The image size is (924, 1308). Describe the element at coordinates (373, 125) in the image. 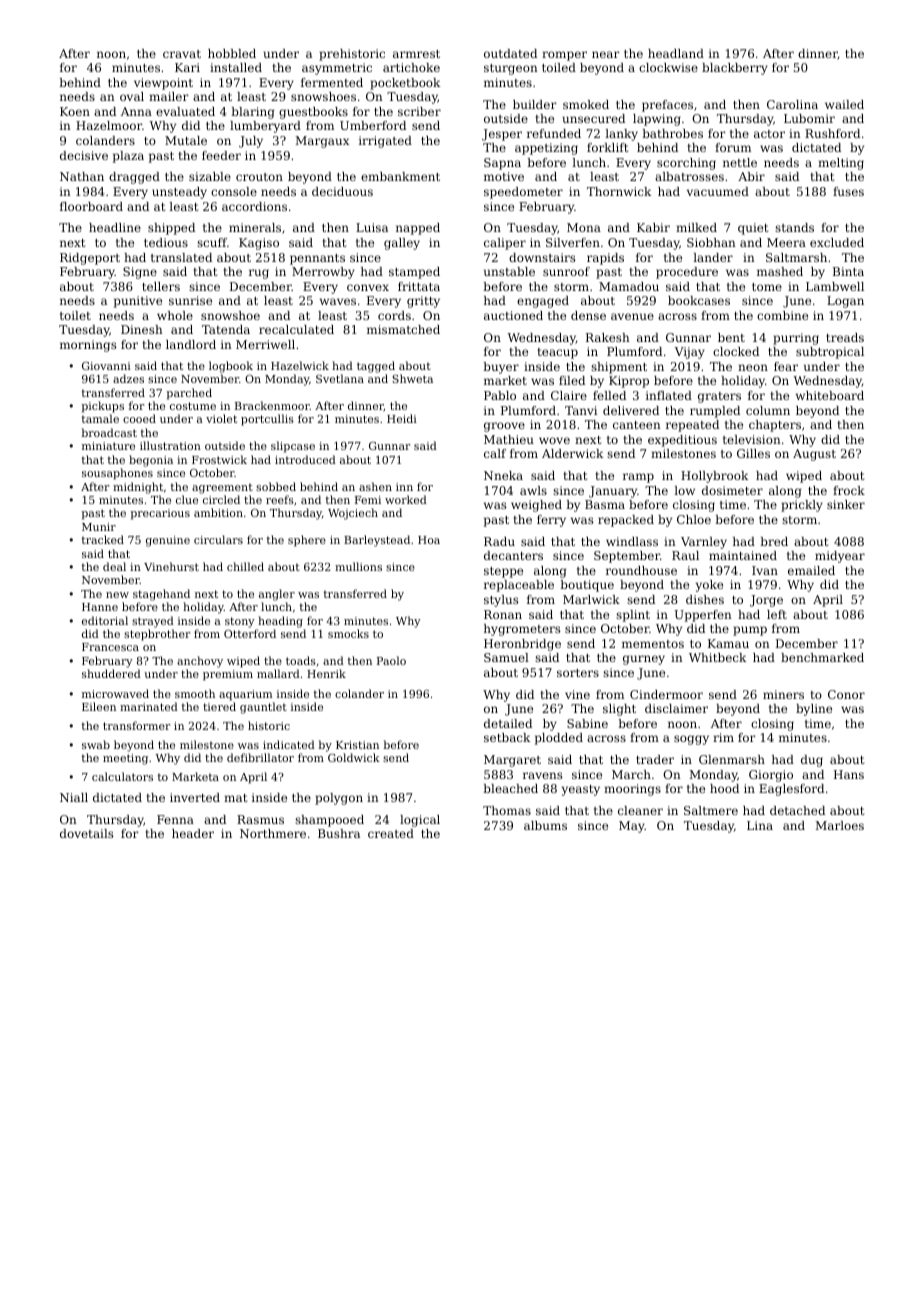

I see `Umberford` at that location.
